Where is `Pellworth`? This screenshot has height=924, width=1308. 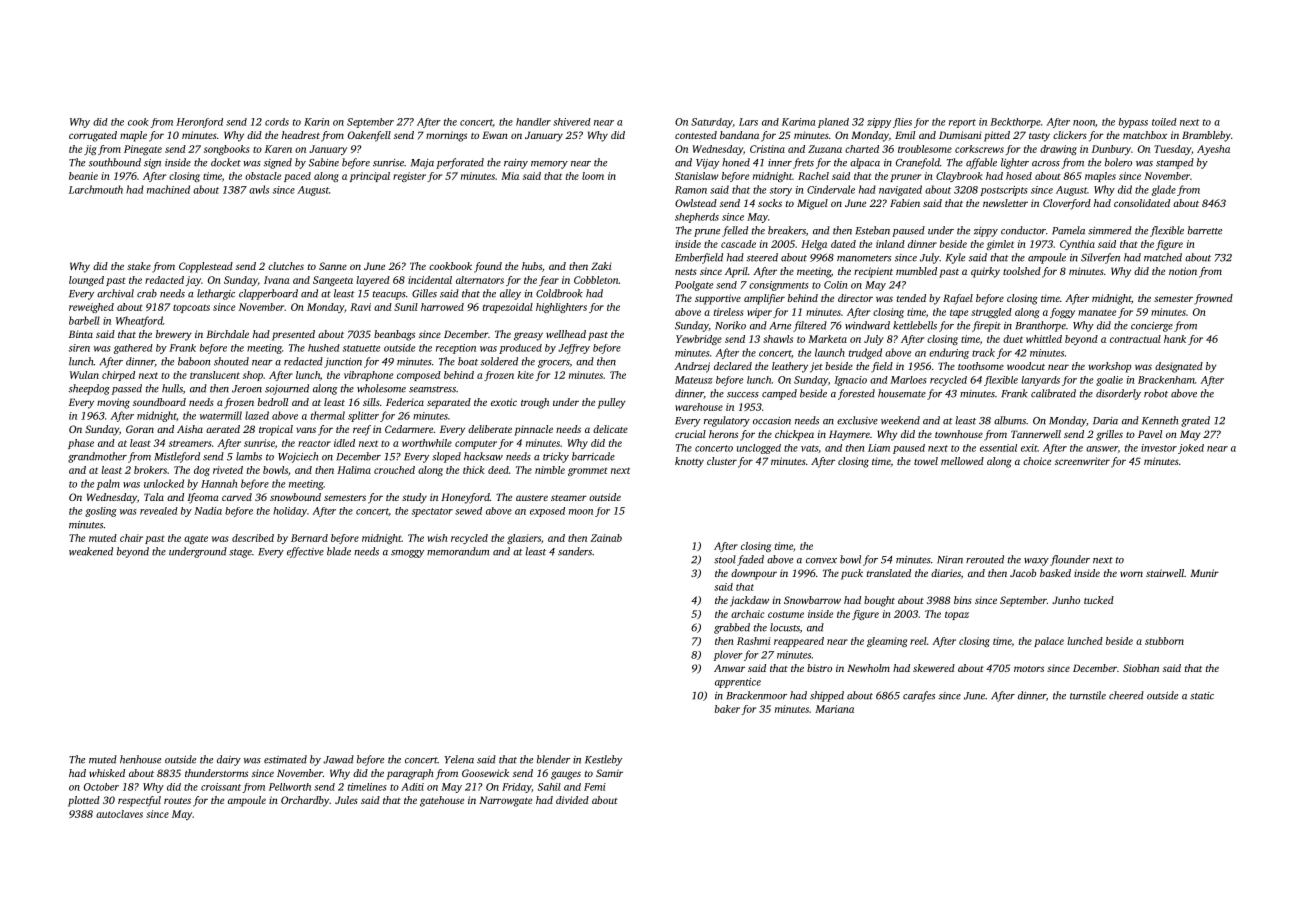
Pellworth is located at coordinates (290, 787).
